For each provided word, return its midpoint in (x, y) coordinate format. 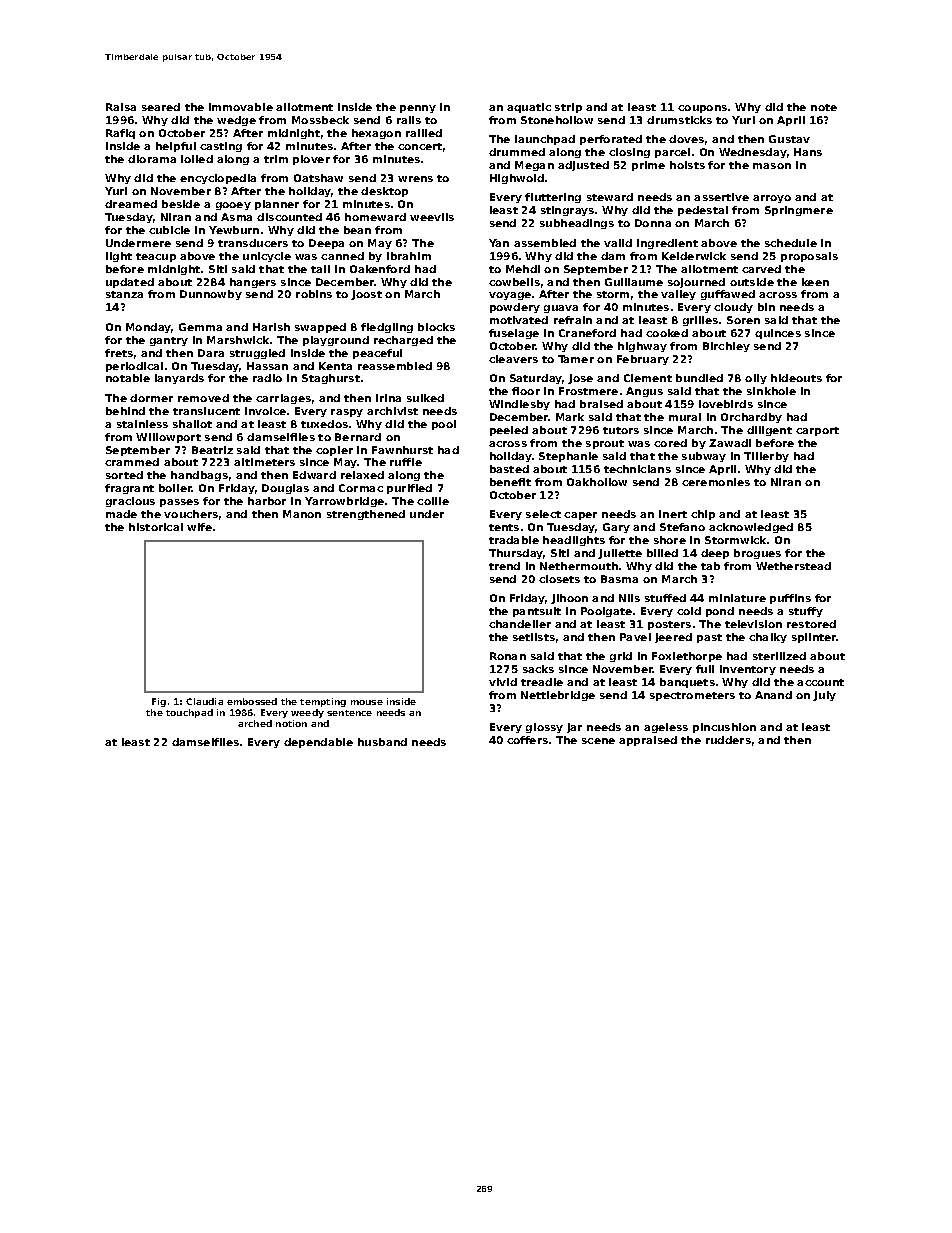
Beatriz (212, 450)
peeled (509, 431)
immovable (241, 107)
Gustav (789, 139)
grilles (700, 321)
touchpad (189, 713)
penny (418, 109)
